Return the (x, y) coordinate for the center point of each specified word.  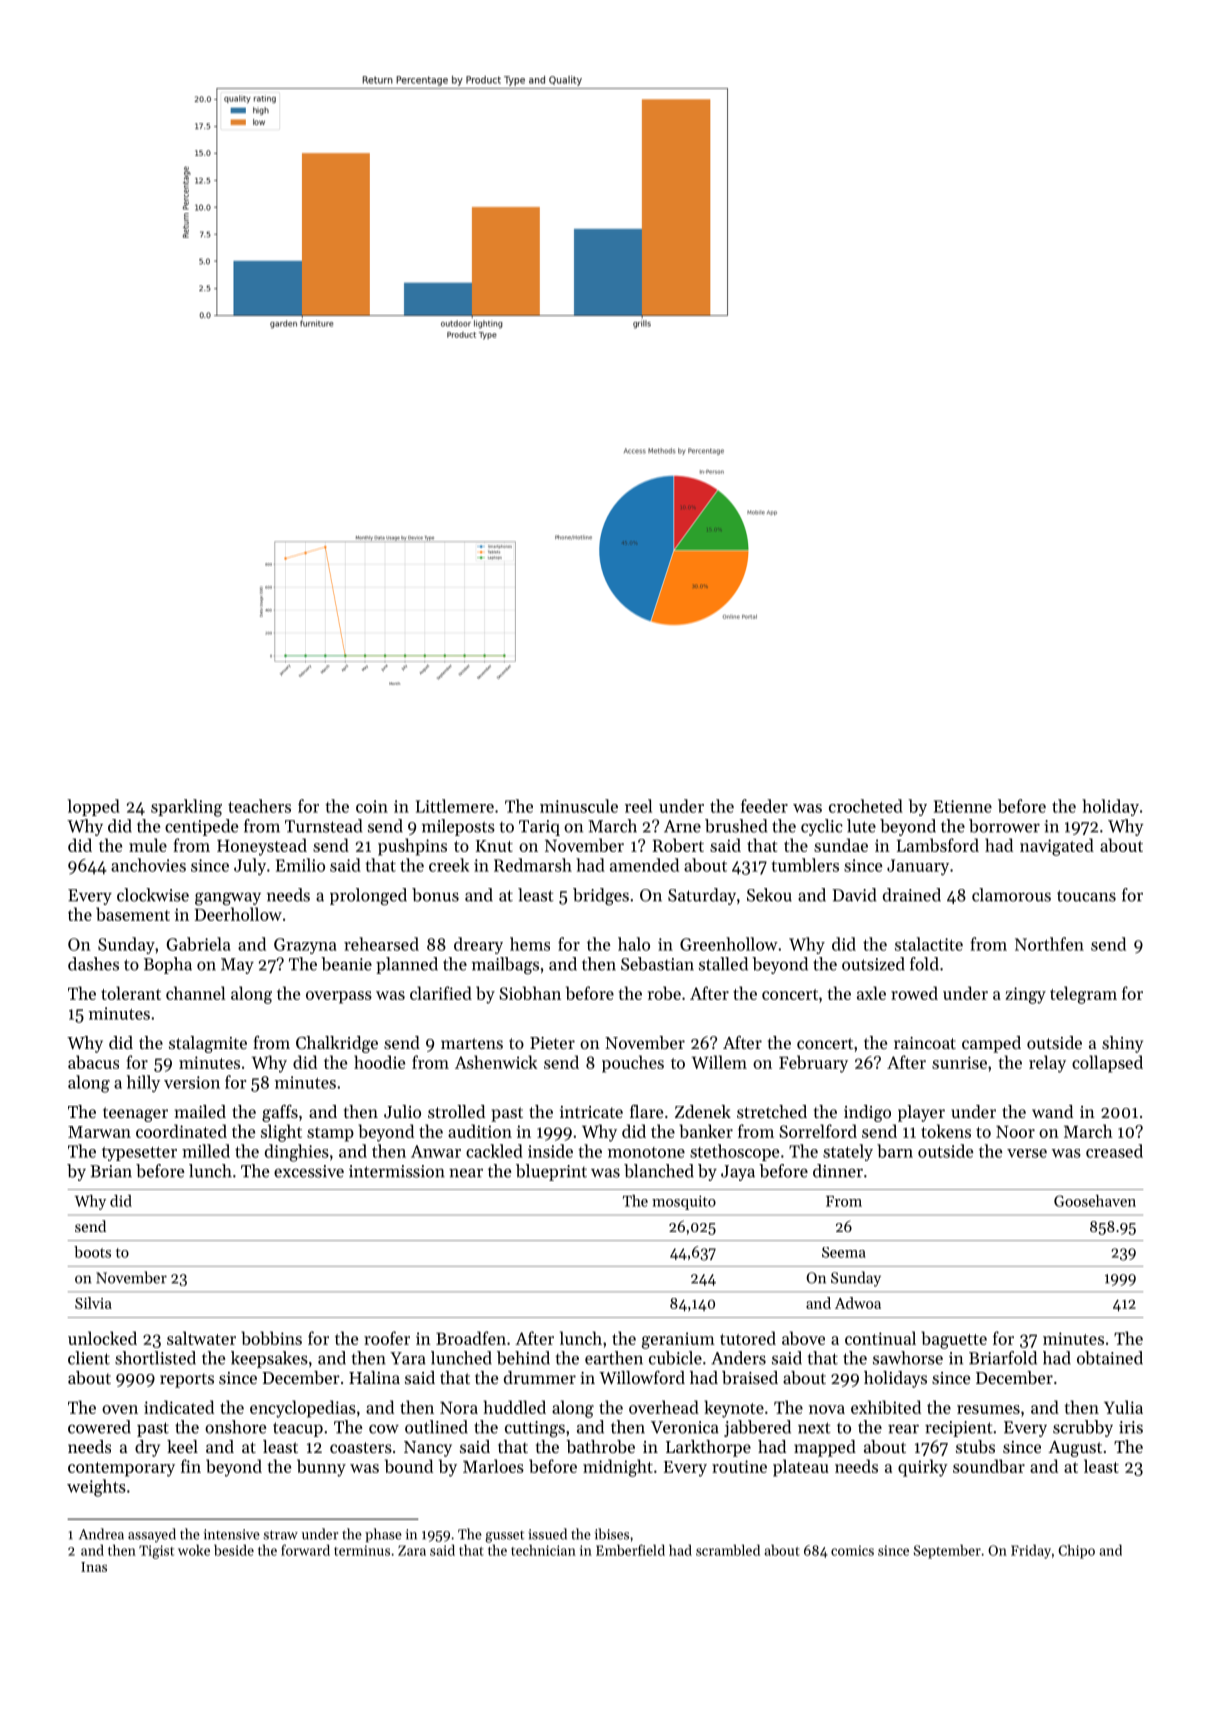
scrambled (728, 1550)
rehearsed (381, 944)
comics (852, 1550)
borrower (1004, 826)
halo (634, 944)
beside (234, 1550)
